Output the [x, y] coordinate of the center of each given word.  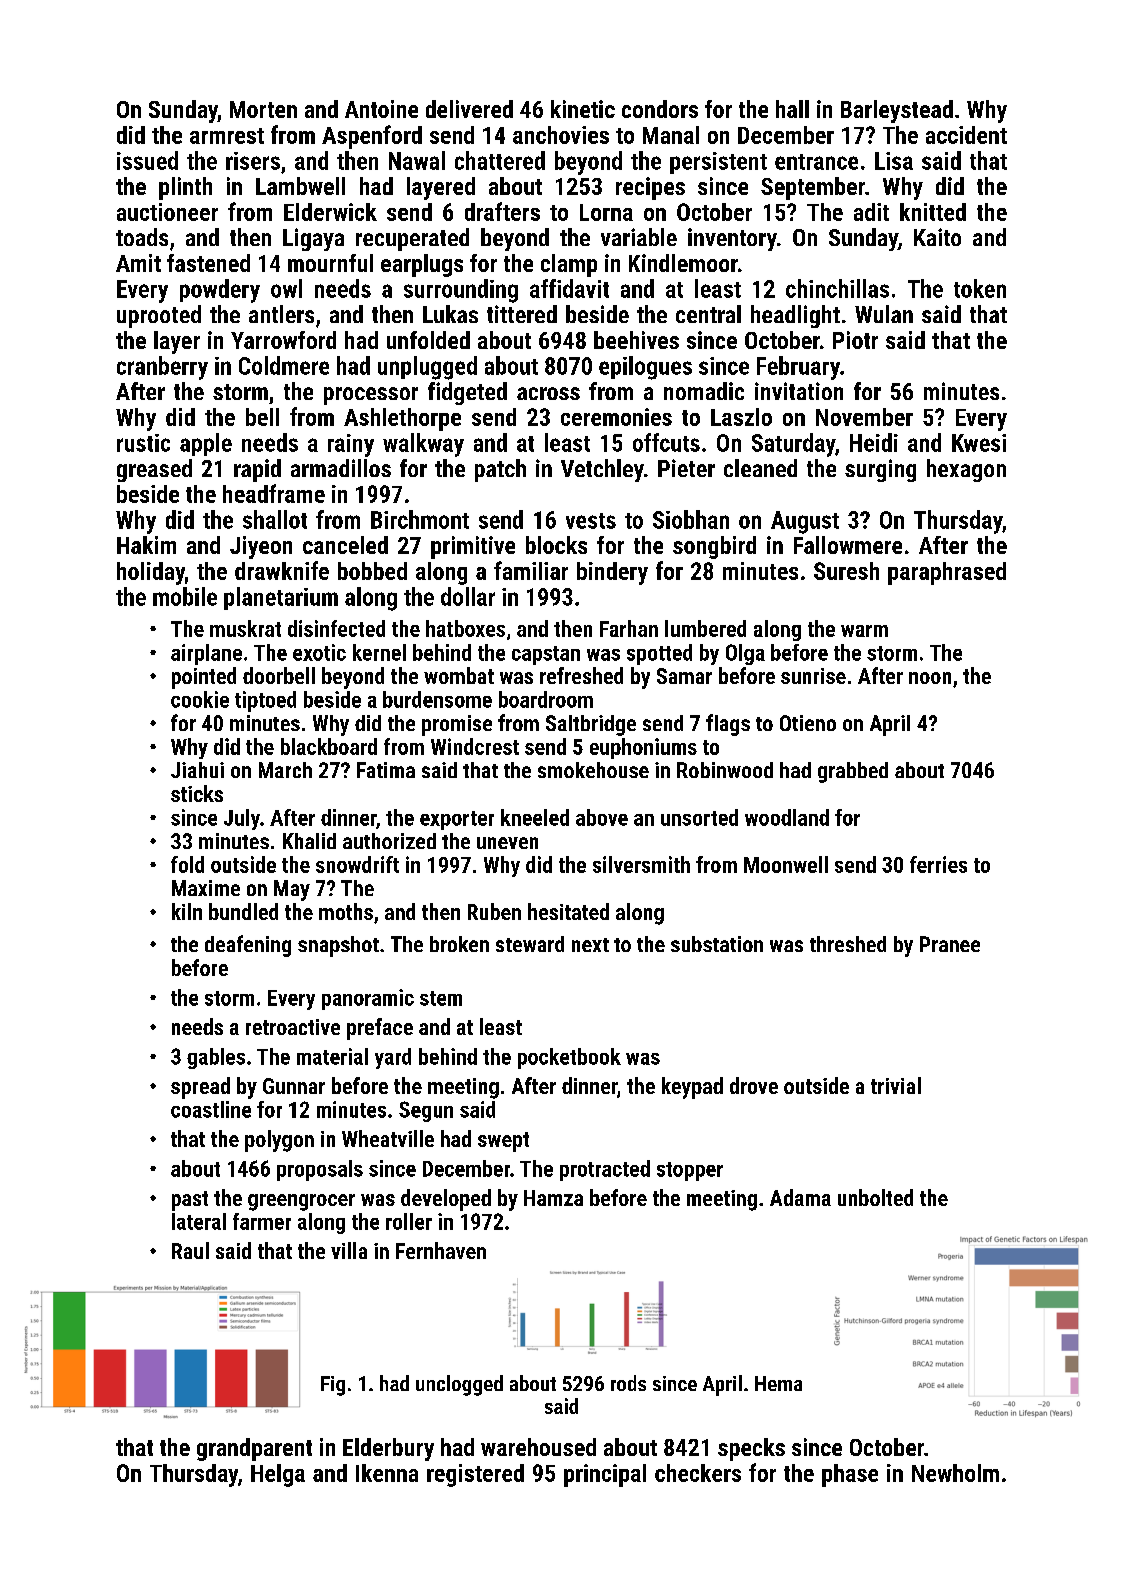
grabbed [853, 772]
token [980, 288]
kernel [379, 652]
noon [930, 678]
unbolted [875, 1197]
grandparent [254, 1449]
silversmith [641, 864]
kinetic [583, 109]
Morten [263, 109]
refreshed [581, 675]
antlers [281, 314]
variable [639, 237]
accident [966, 135]
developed [446, 1200]
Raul [190, 1250]
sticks [197, 793]
